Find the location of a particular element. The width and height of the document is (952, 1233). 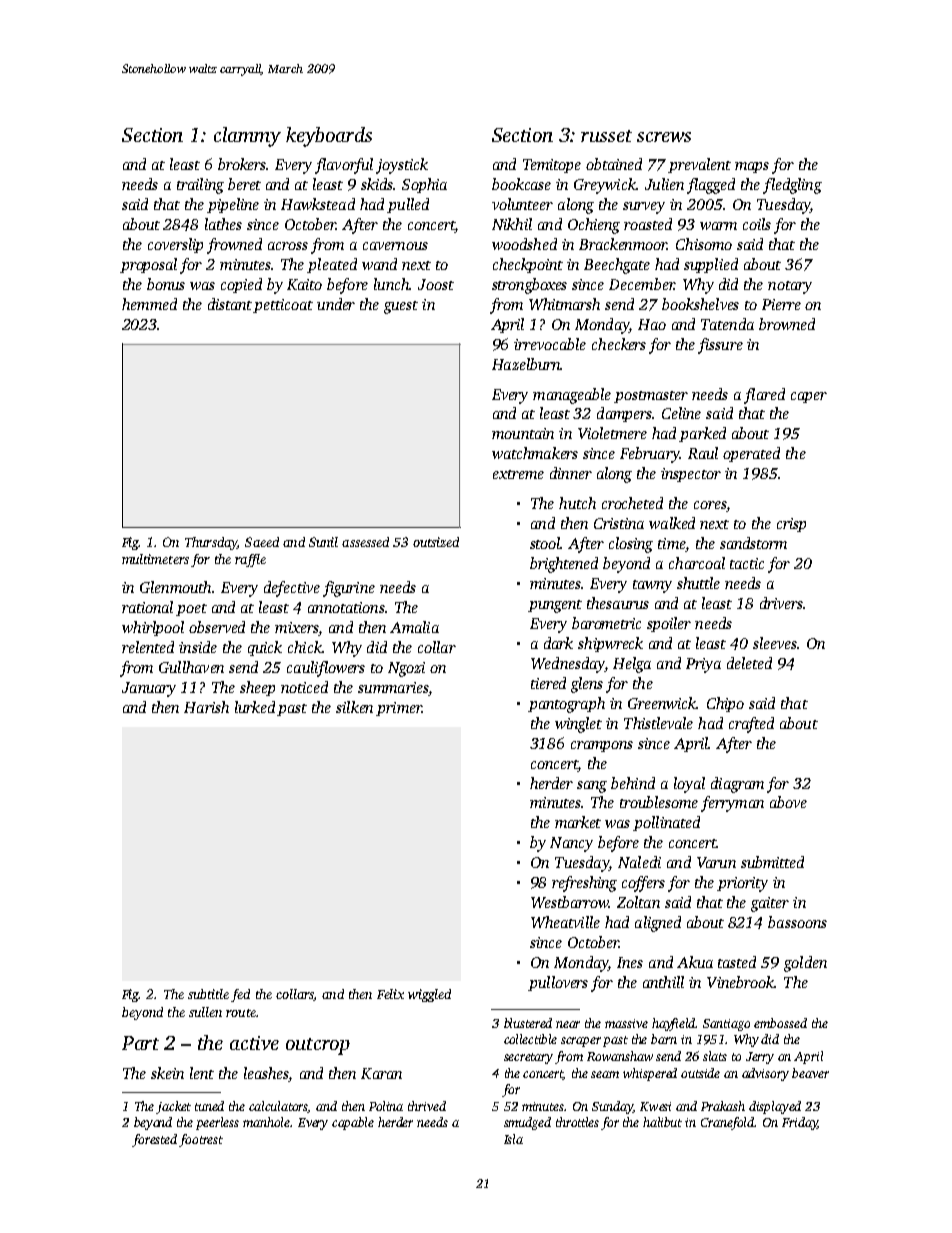

above is located at coordinates (788, 802).
